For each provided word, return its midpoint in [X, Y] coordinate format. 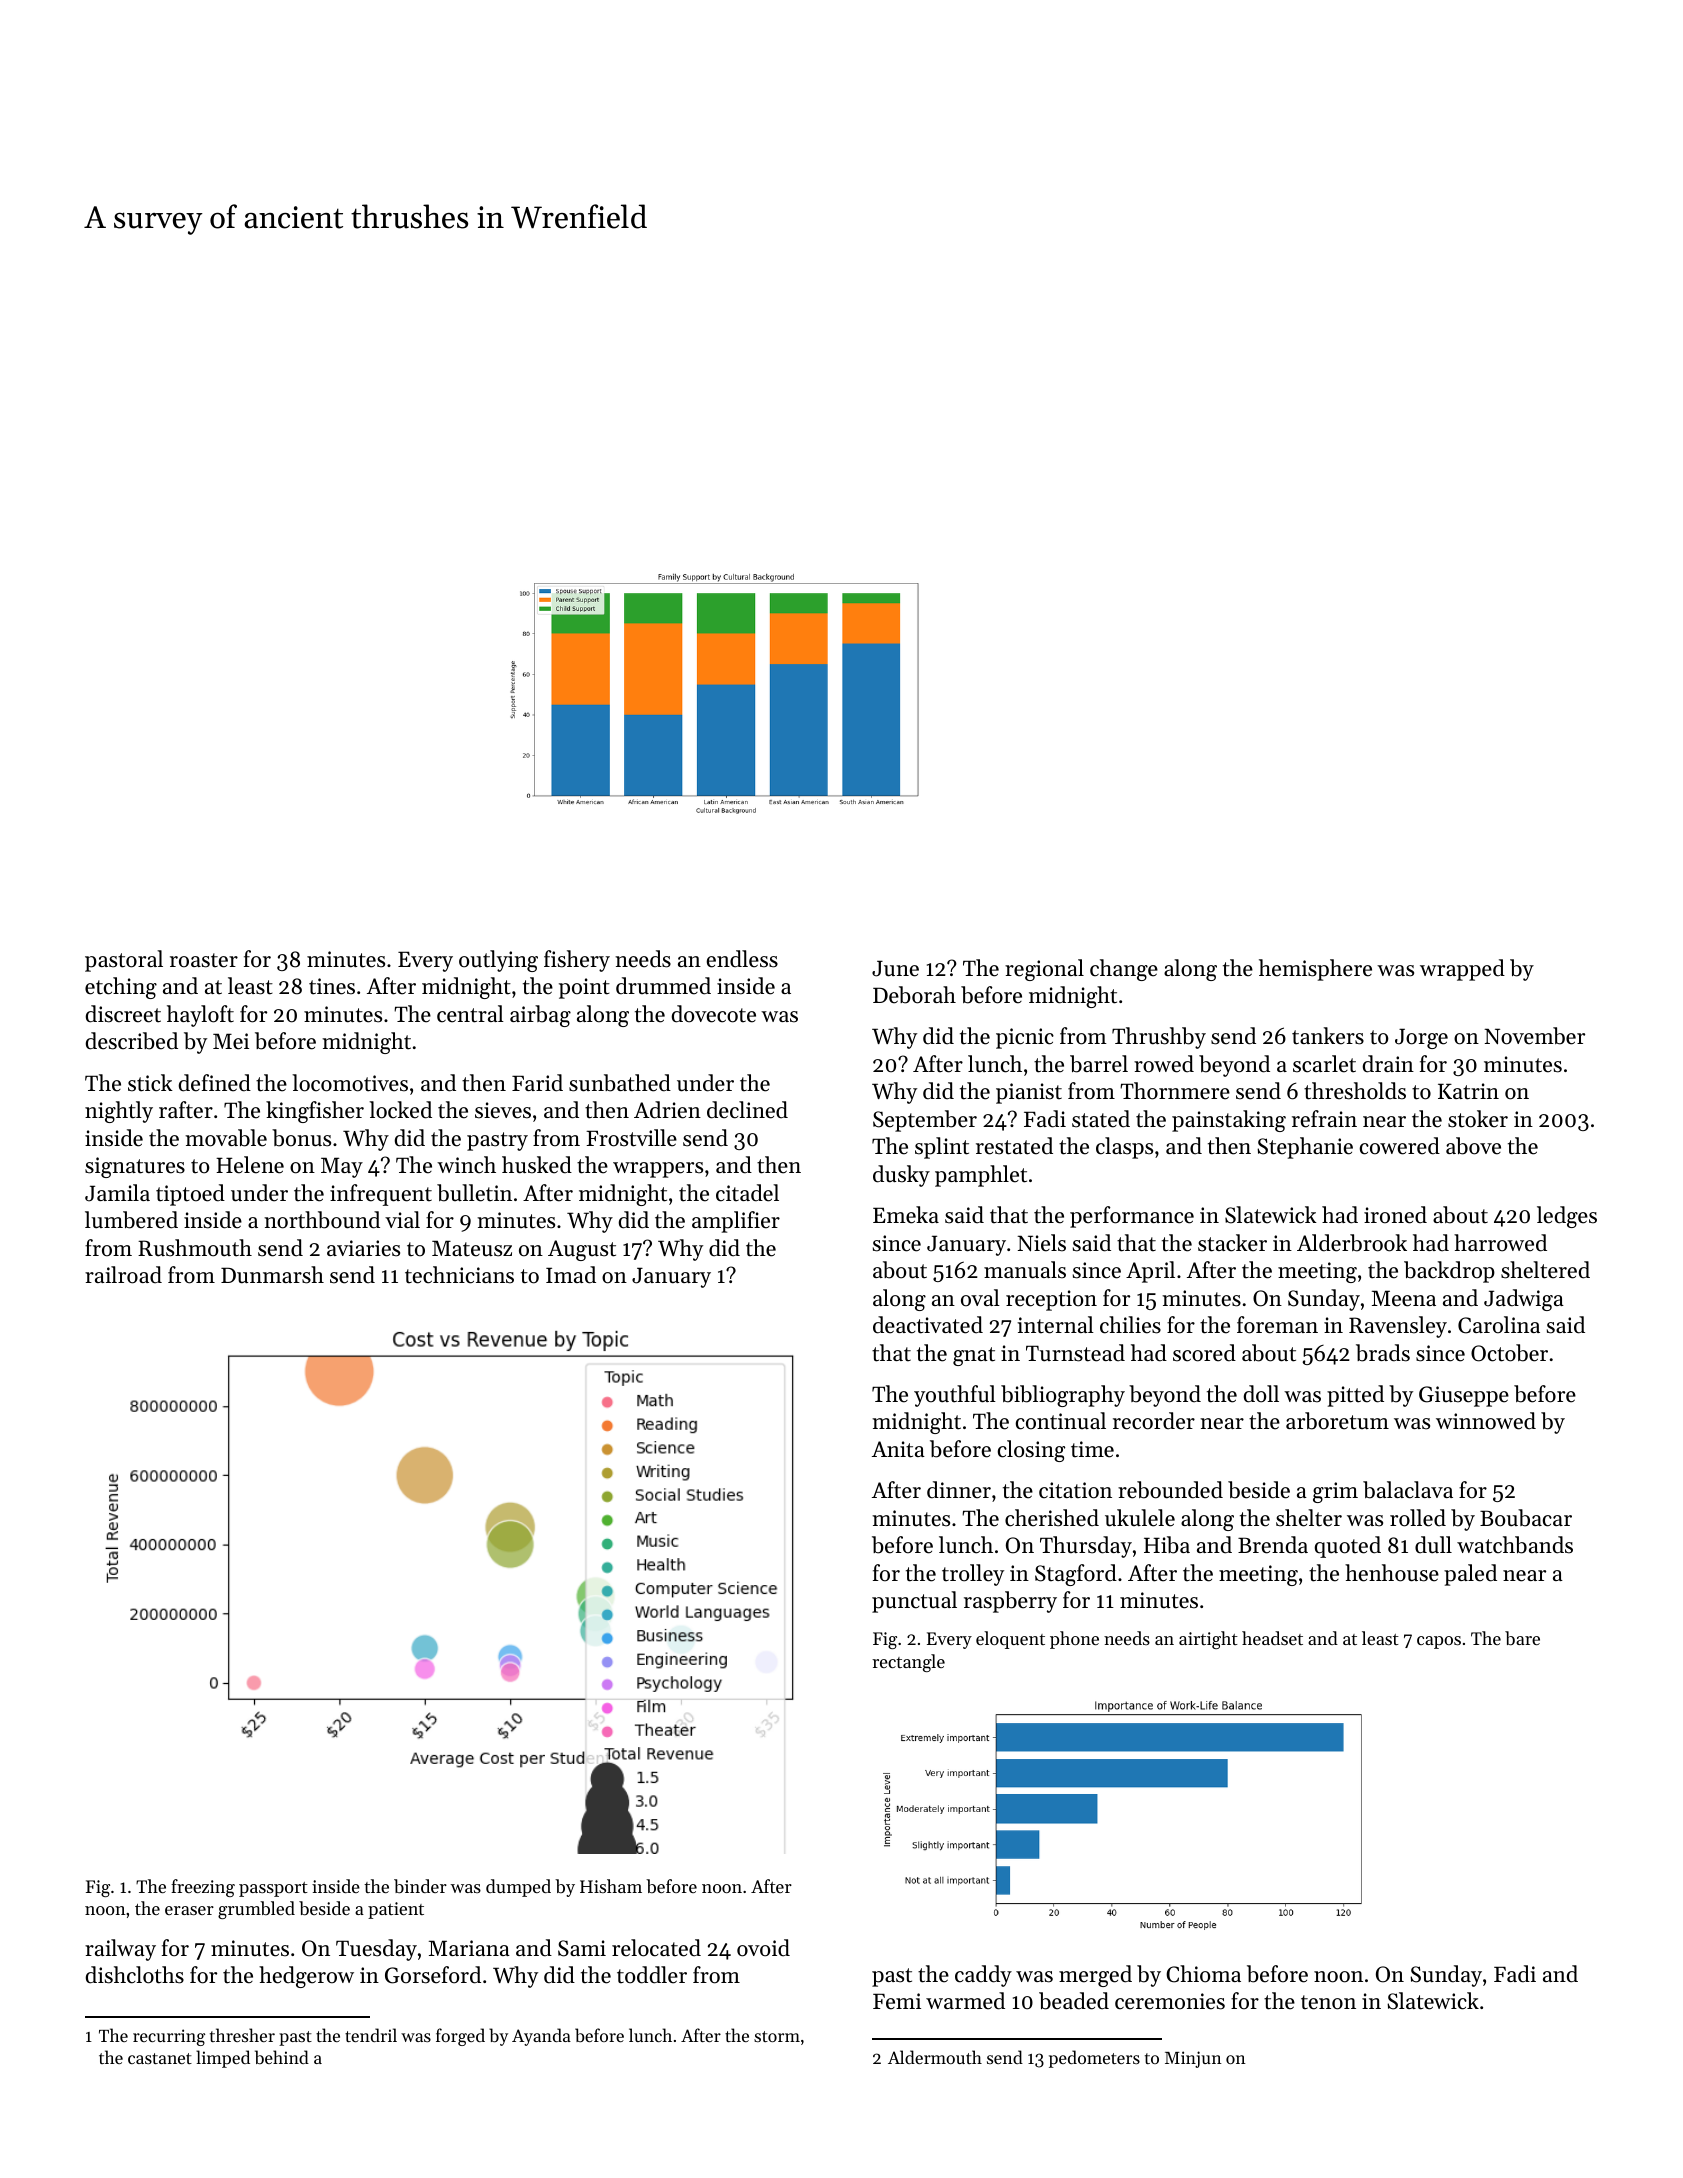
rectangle [908, 1663]
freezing [203, 1888]
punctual [914, 1602]
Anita [898, 1449]
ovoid [763, 1948]
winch [466, 1165]
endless [742, 959]
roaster [204, 960]
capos [1439, 1642]
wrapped [1462, 970]
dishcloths [135, 1975]
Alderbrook [1352, 1243]
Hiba [1167, 1545]
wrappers [658, 1170]
